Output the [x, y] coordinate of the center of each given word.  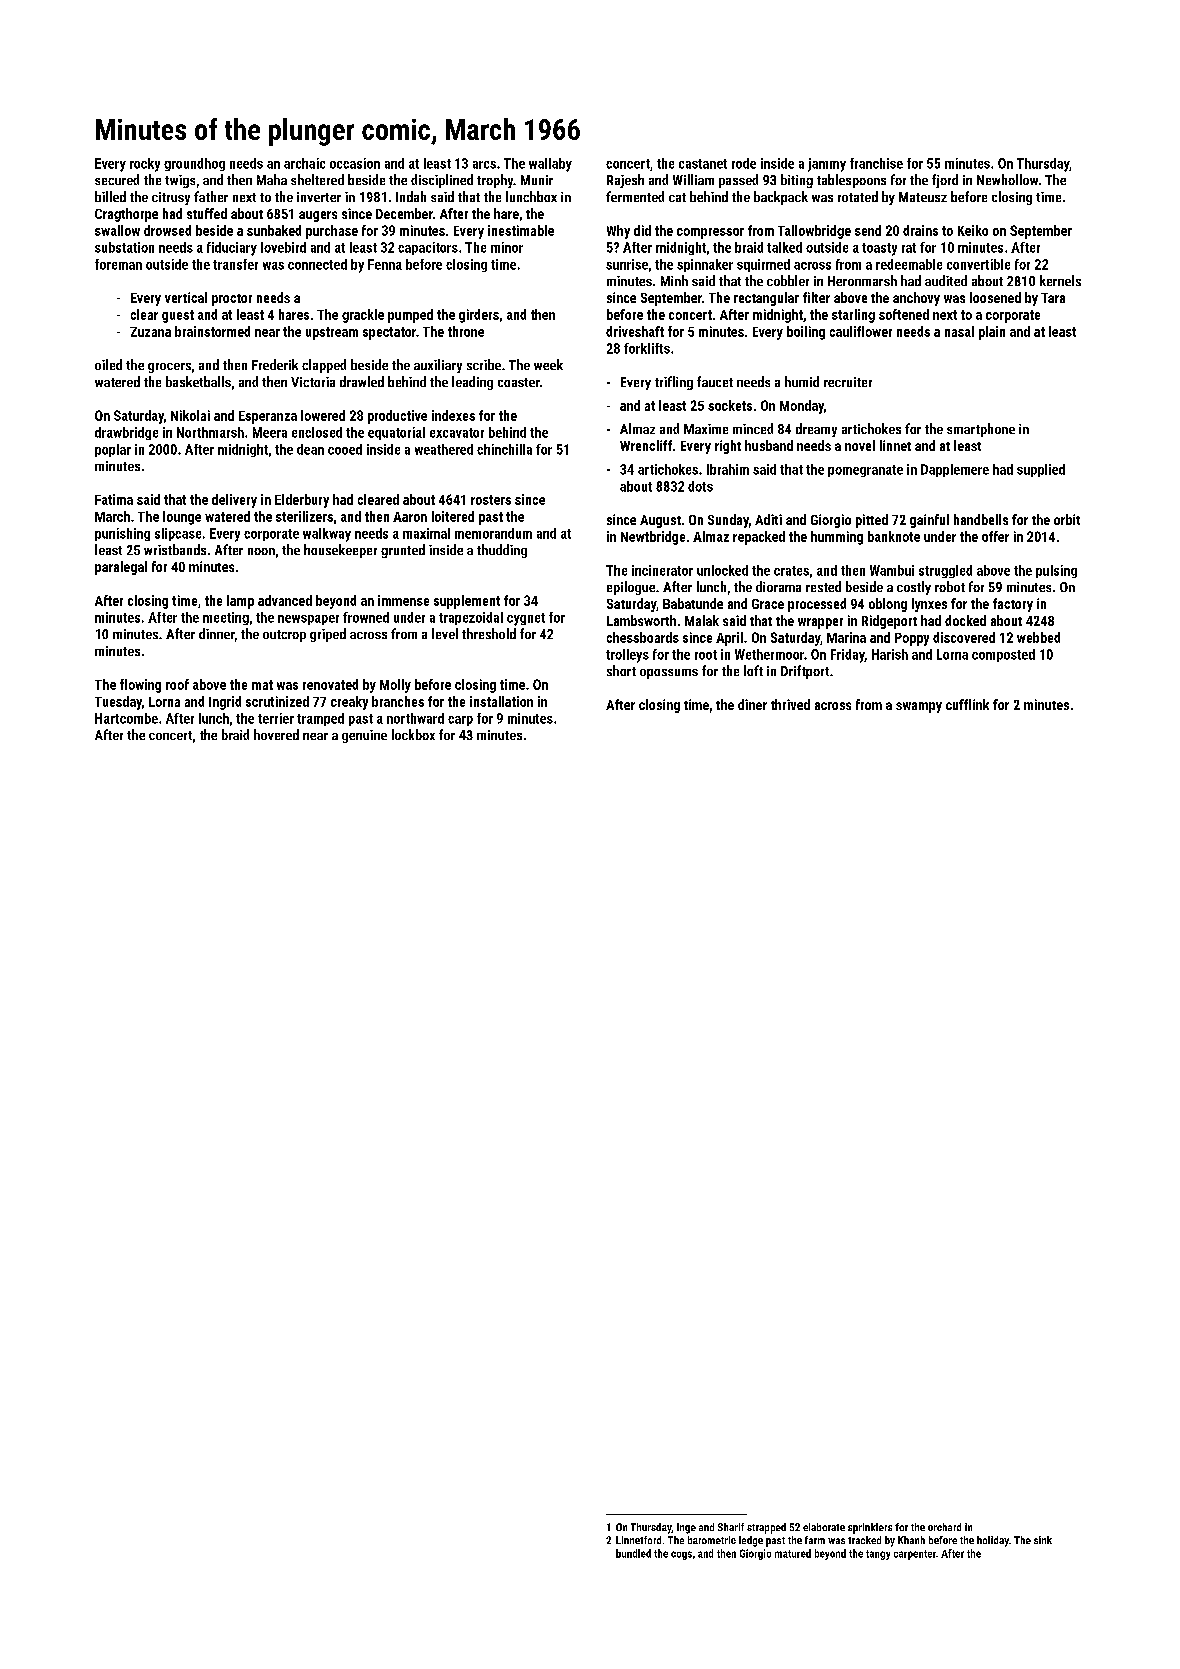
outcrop [284, 636]
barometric [712, 1540]
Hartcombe [126, 718]
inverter [319, 197]
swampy [919, 707]
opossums [669, 674]
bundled [633, 1553]
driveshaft [635, 331]
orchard [944, 1527]
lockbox [413, 734]
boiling [806, 333]
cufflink [967, 704]
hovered [276, 734]
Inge [686, 1528]
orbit [1067, 519]
